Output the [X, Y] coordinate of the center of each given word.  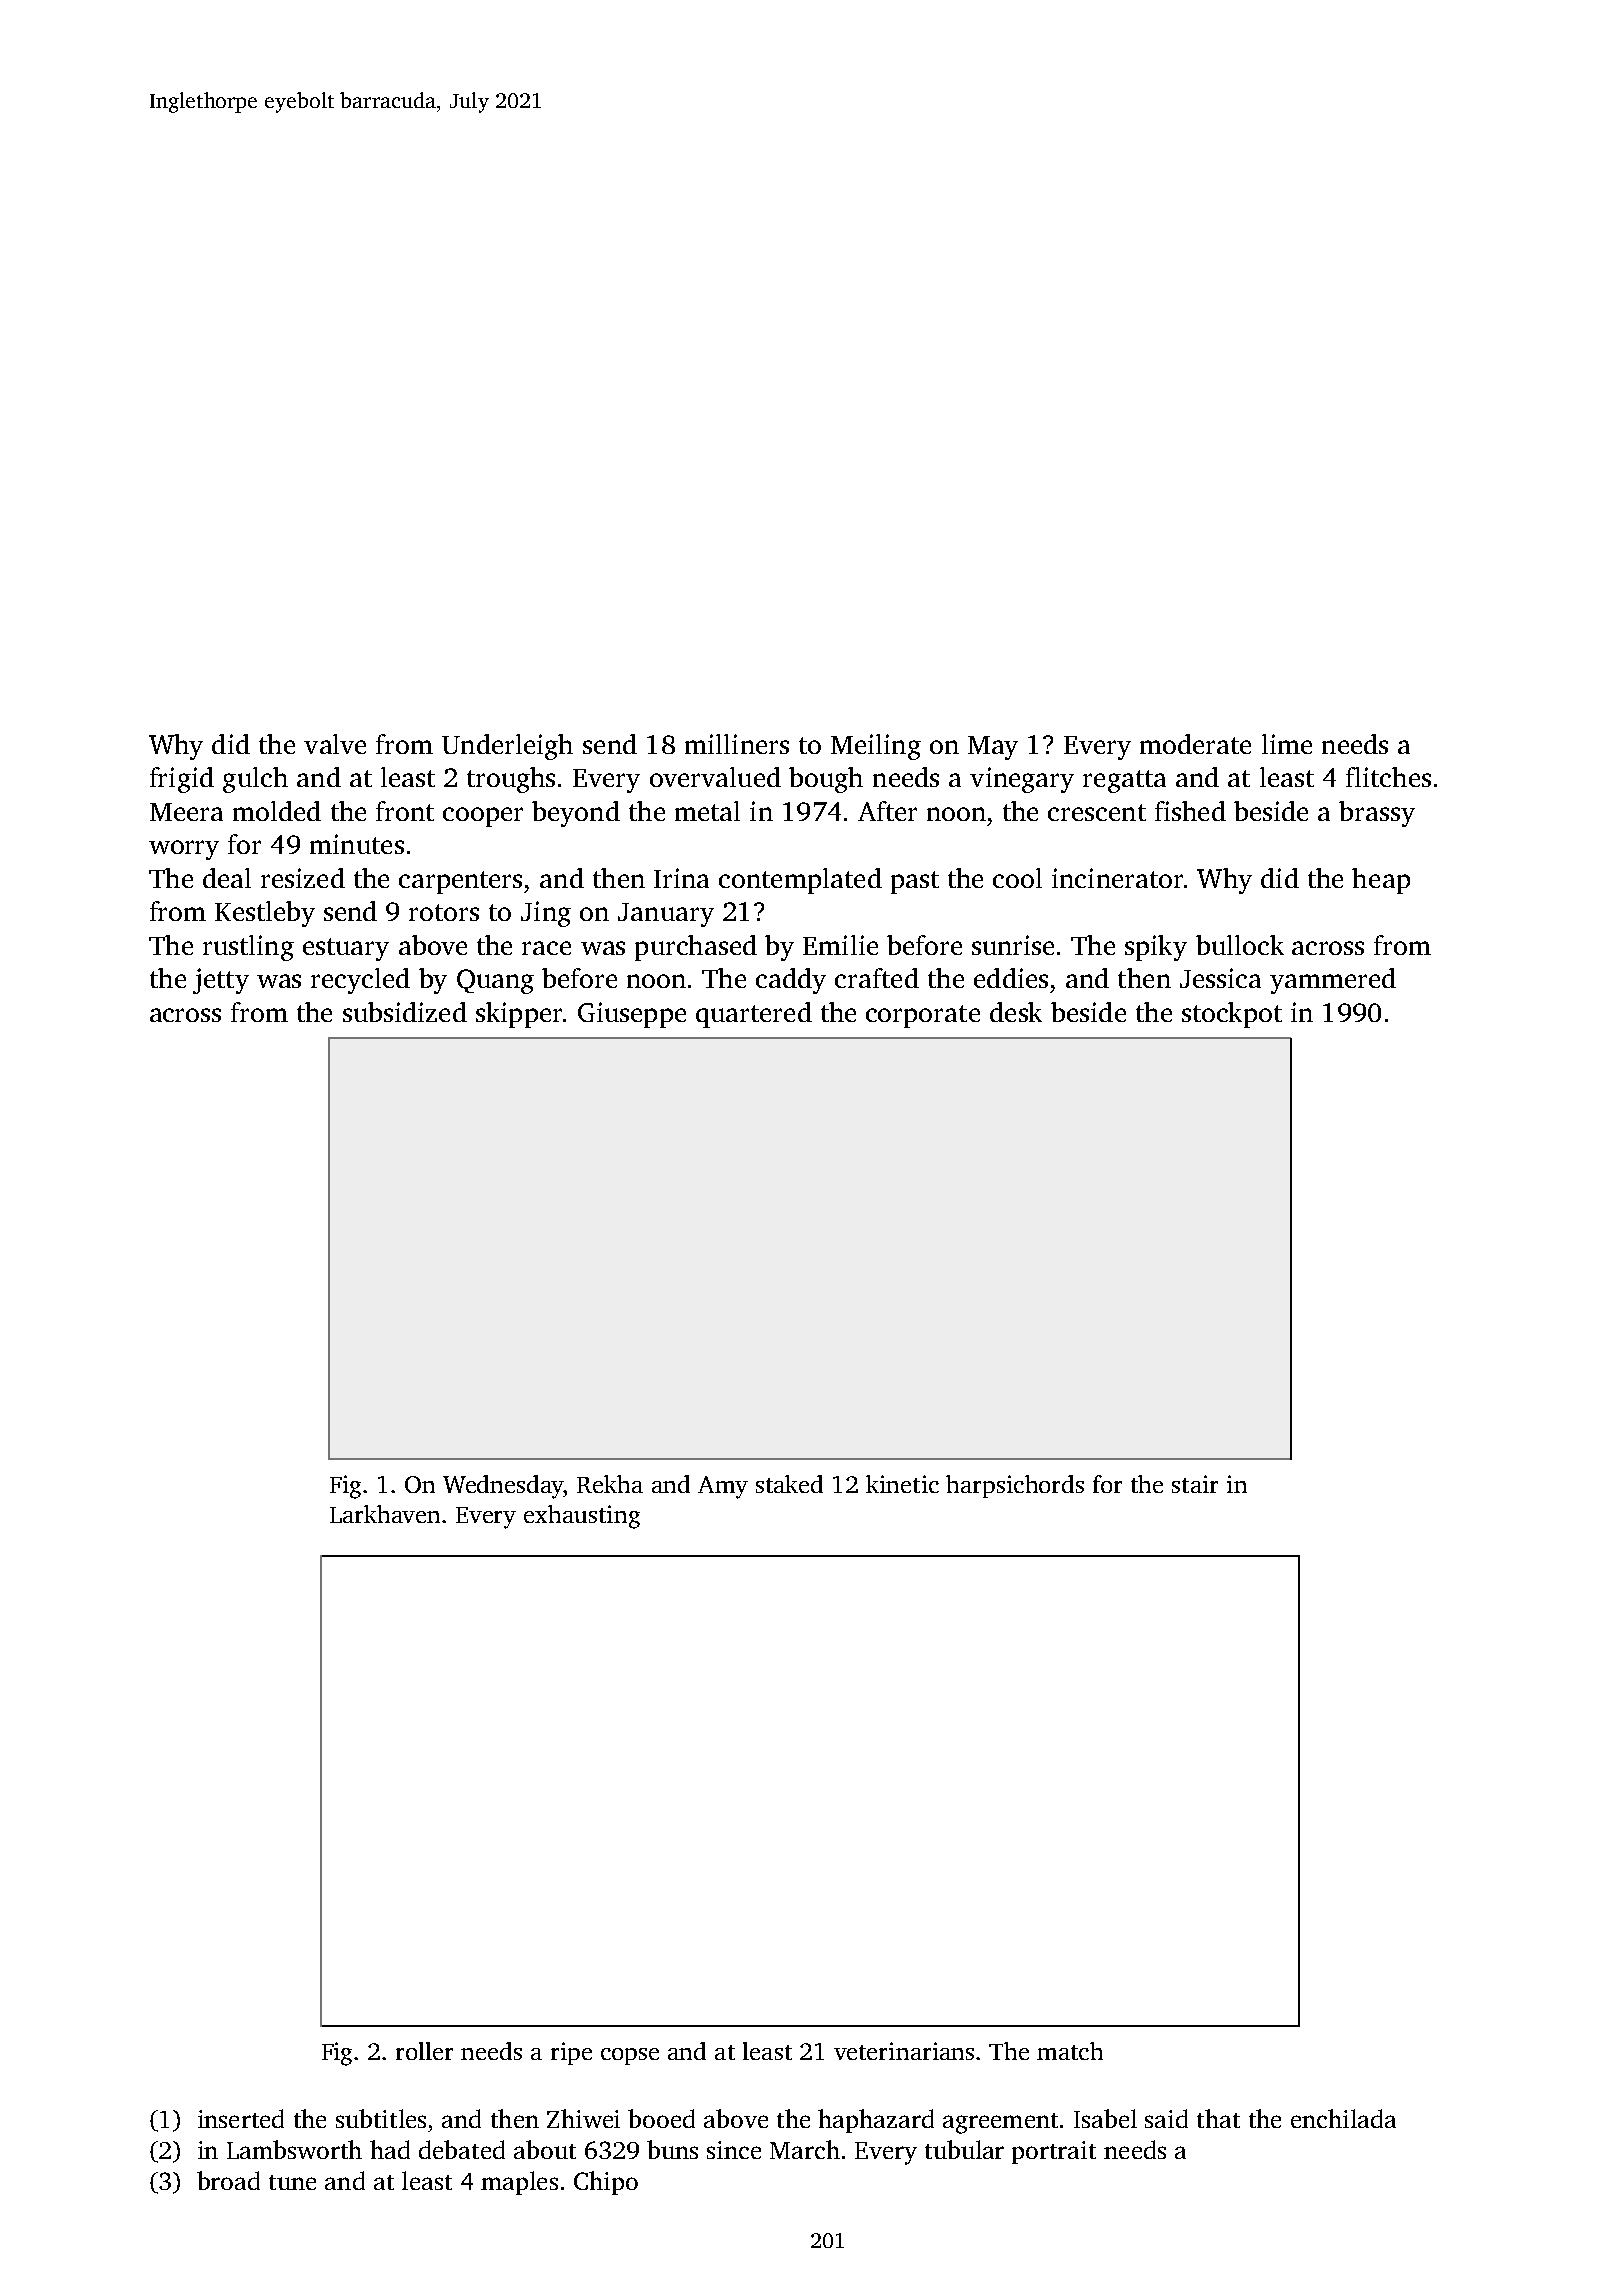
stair [1195, 1484]
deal [227, 878]
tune [292, 2182]
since [734, 2150]
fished [1190, 811]
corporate [923, 1016]
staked [789, 1484]
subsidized [405, 1012]
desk [1016, 1012]
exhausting [582, 1517]
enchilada [1343, 2118]
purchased [696, 948]
